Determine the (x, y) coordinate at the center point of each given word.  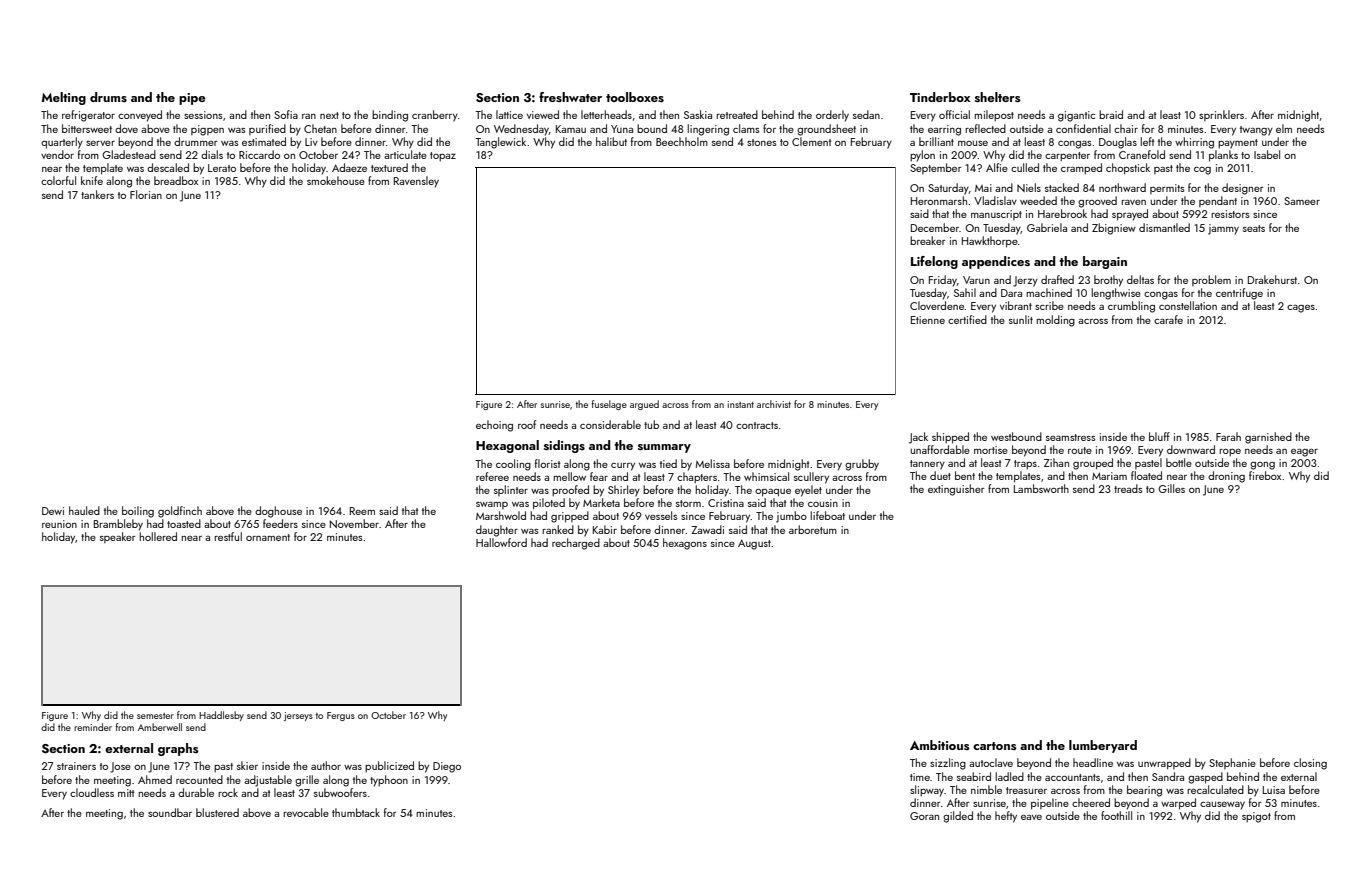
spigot (1256, 817)
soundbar (170, 812)
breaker (928, 240)
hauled (84, 510)
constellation (1188, 305)
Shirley (624, 491)
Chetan (320, 128)
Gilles (1171, 488)
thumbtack (356, 812)
